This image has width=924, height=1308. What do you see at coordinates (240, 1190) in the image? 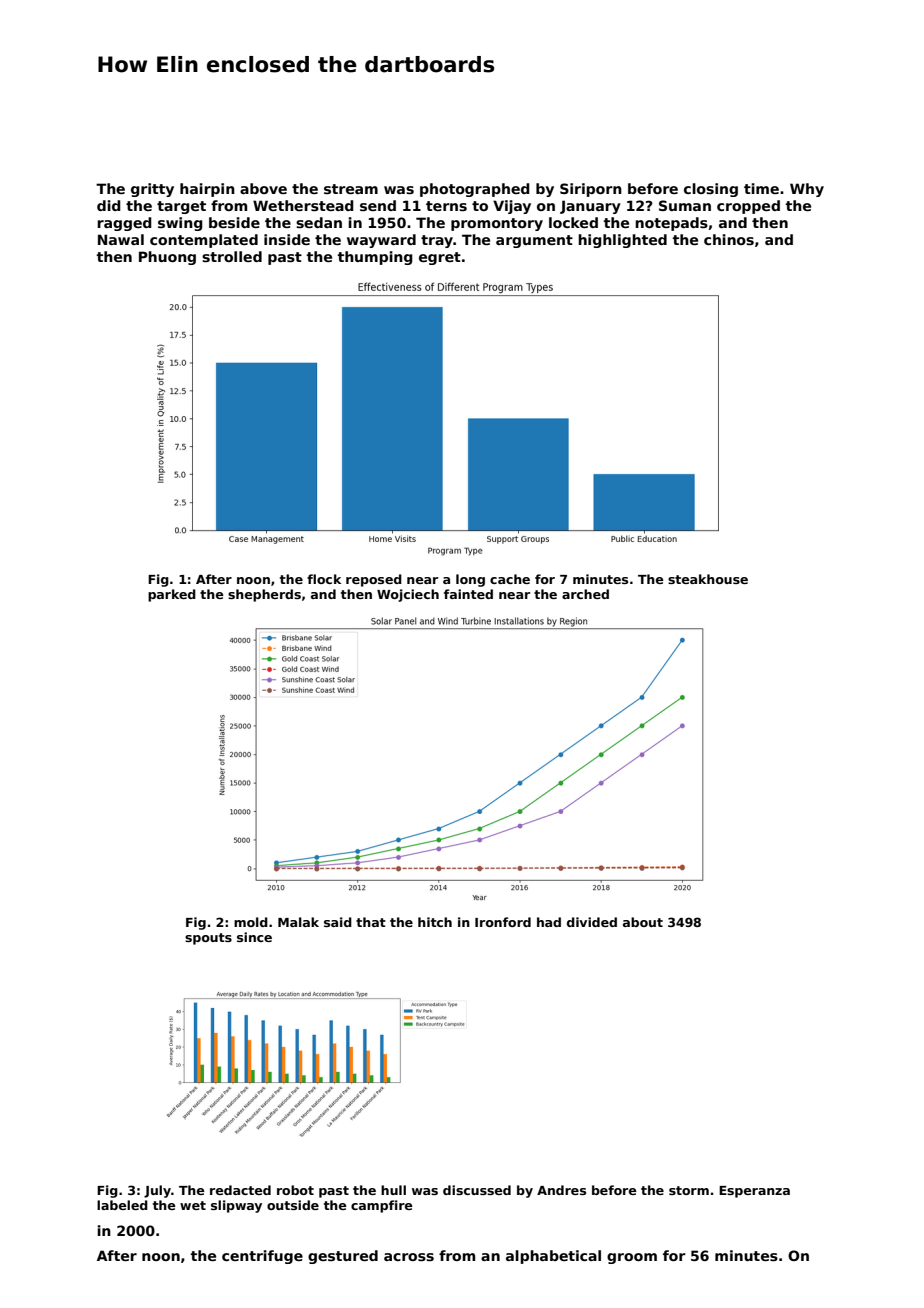
I see `redacted` at bounding box center [240, 1190].
